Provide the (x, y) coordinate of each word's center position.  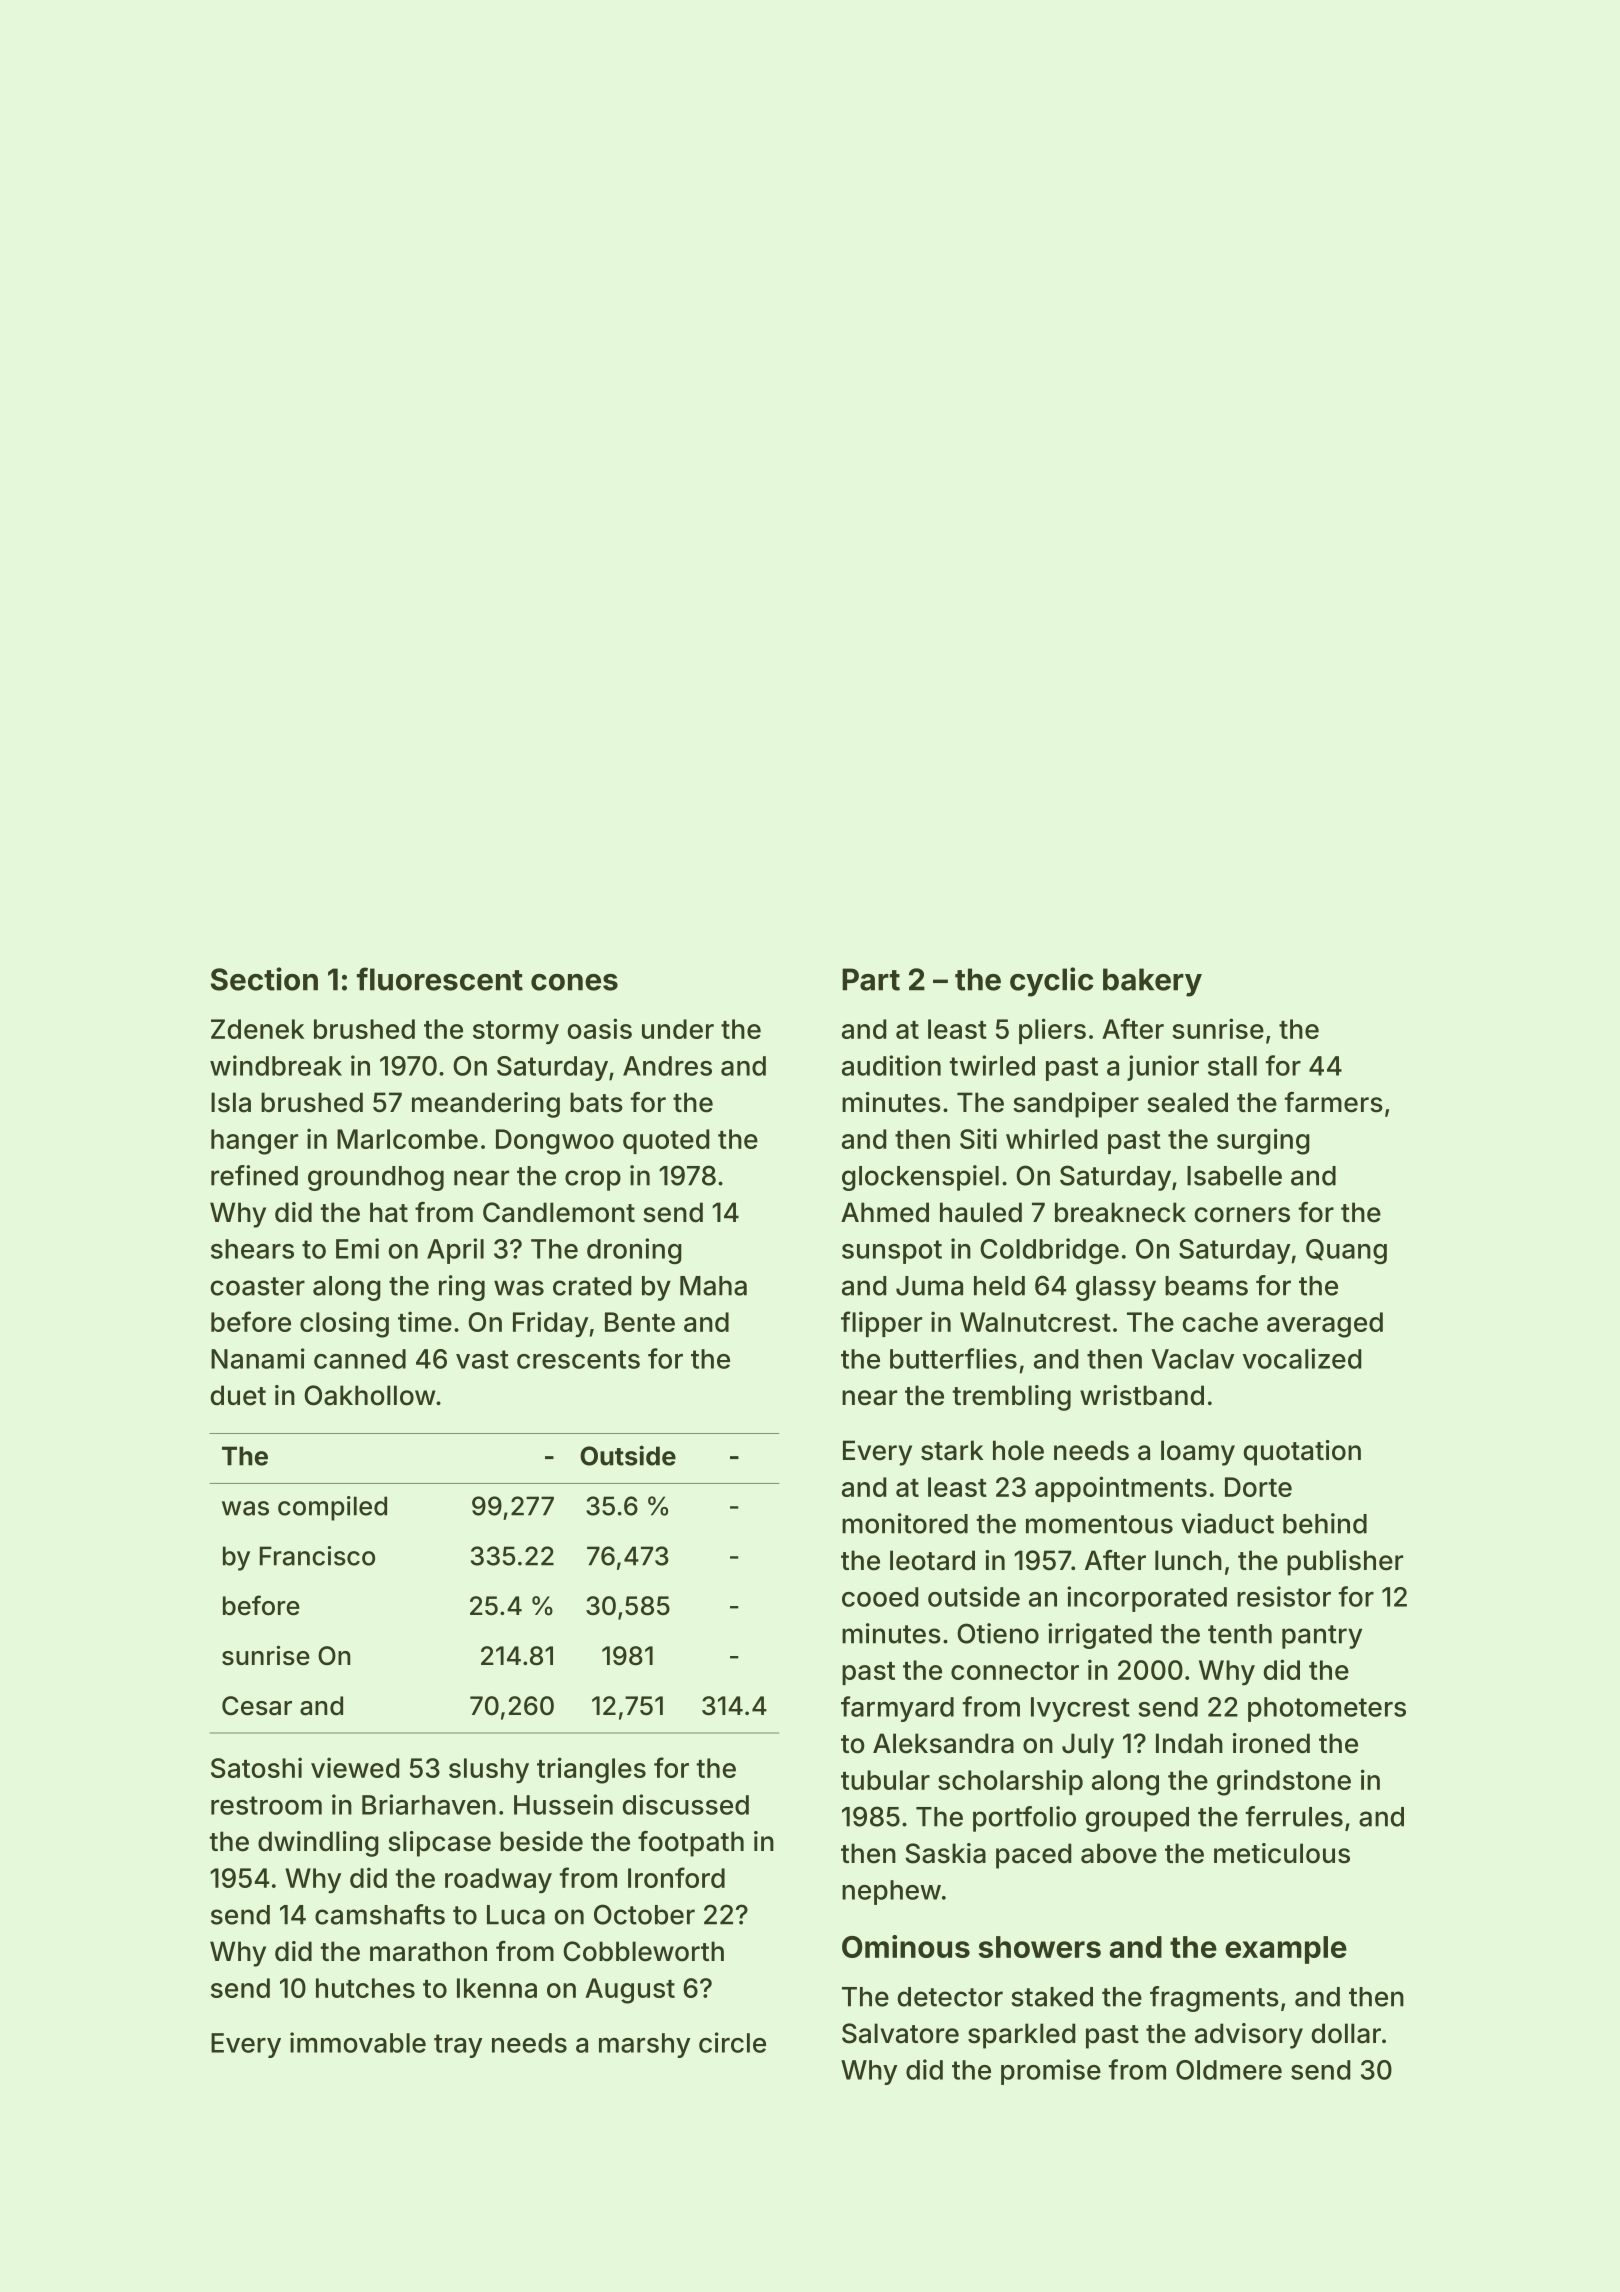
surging (1263, 1141)
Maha (713, 1286)
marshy (644, 2045)
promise (1051, 2072)
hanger (254, 1142)
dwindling (318, 1844)
